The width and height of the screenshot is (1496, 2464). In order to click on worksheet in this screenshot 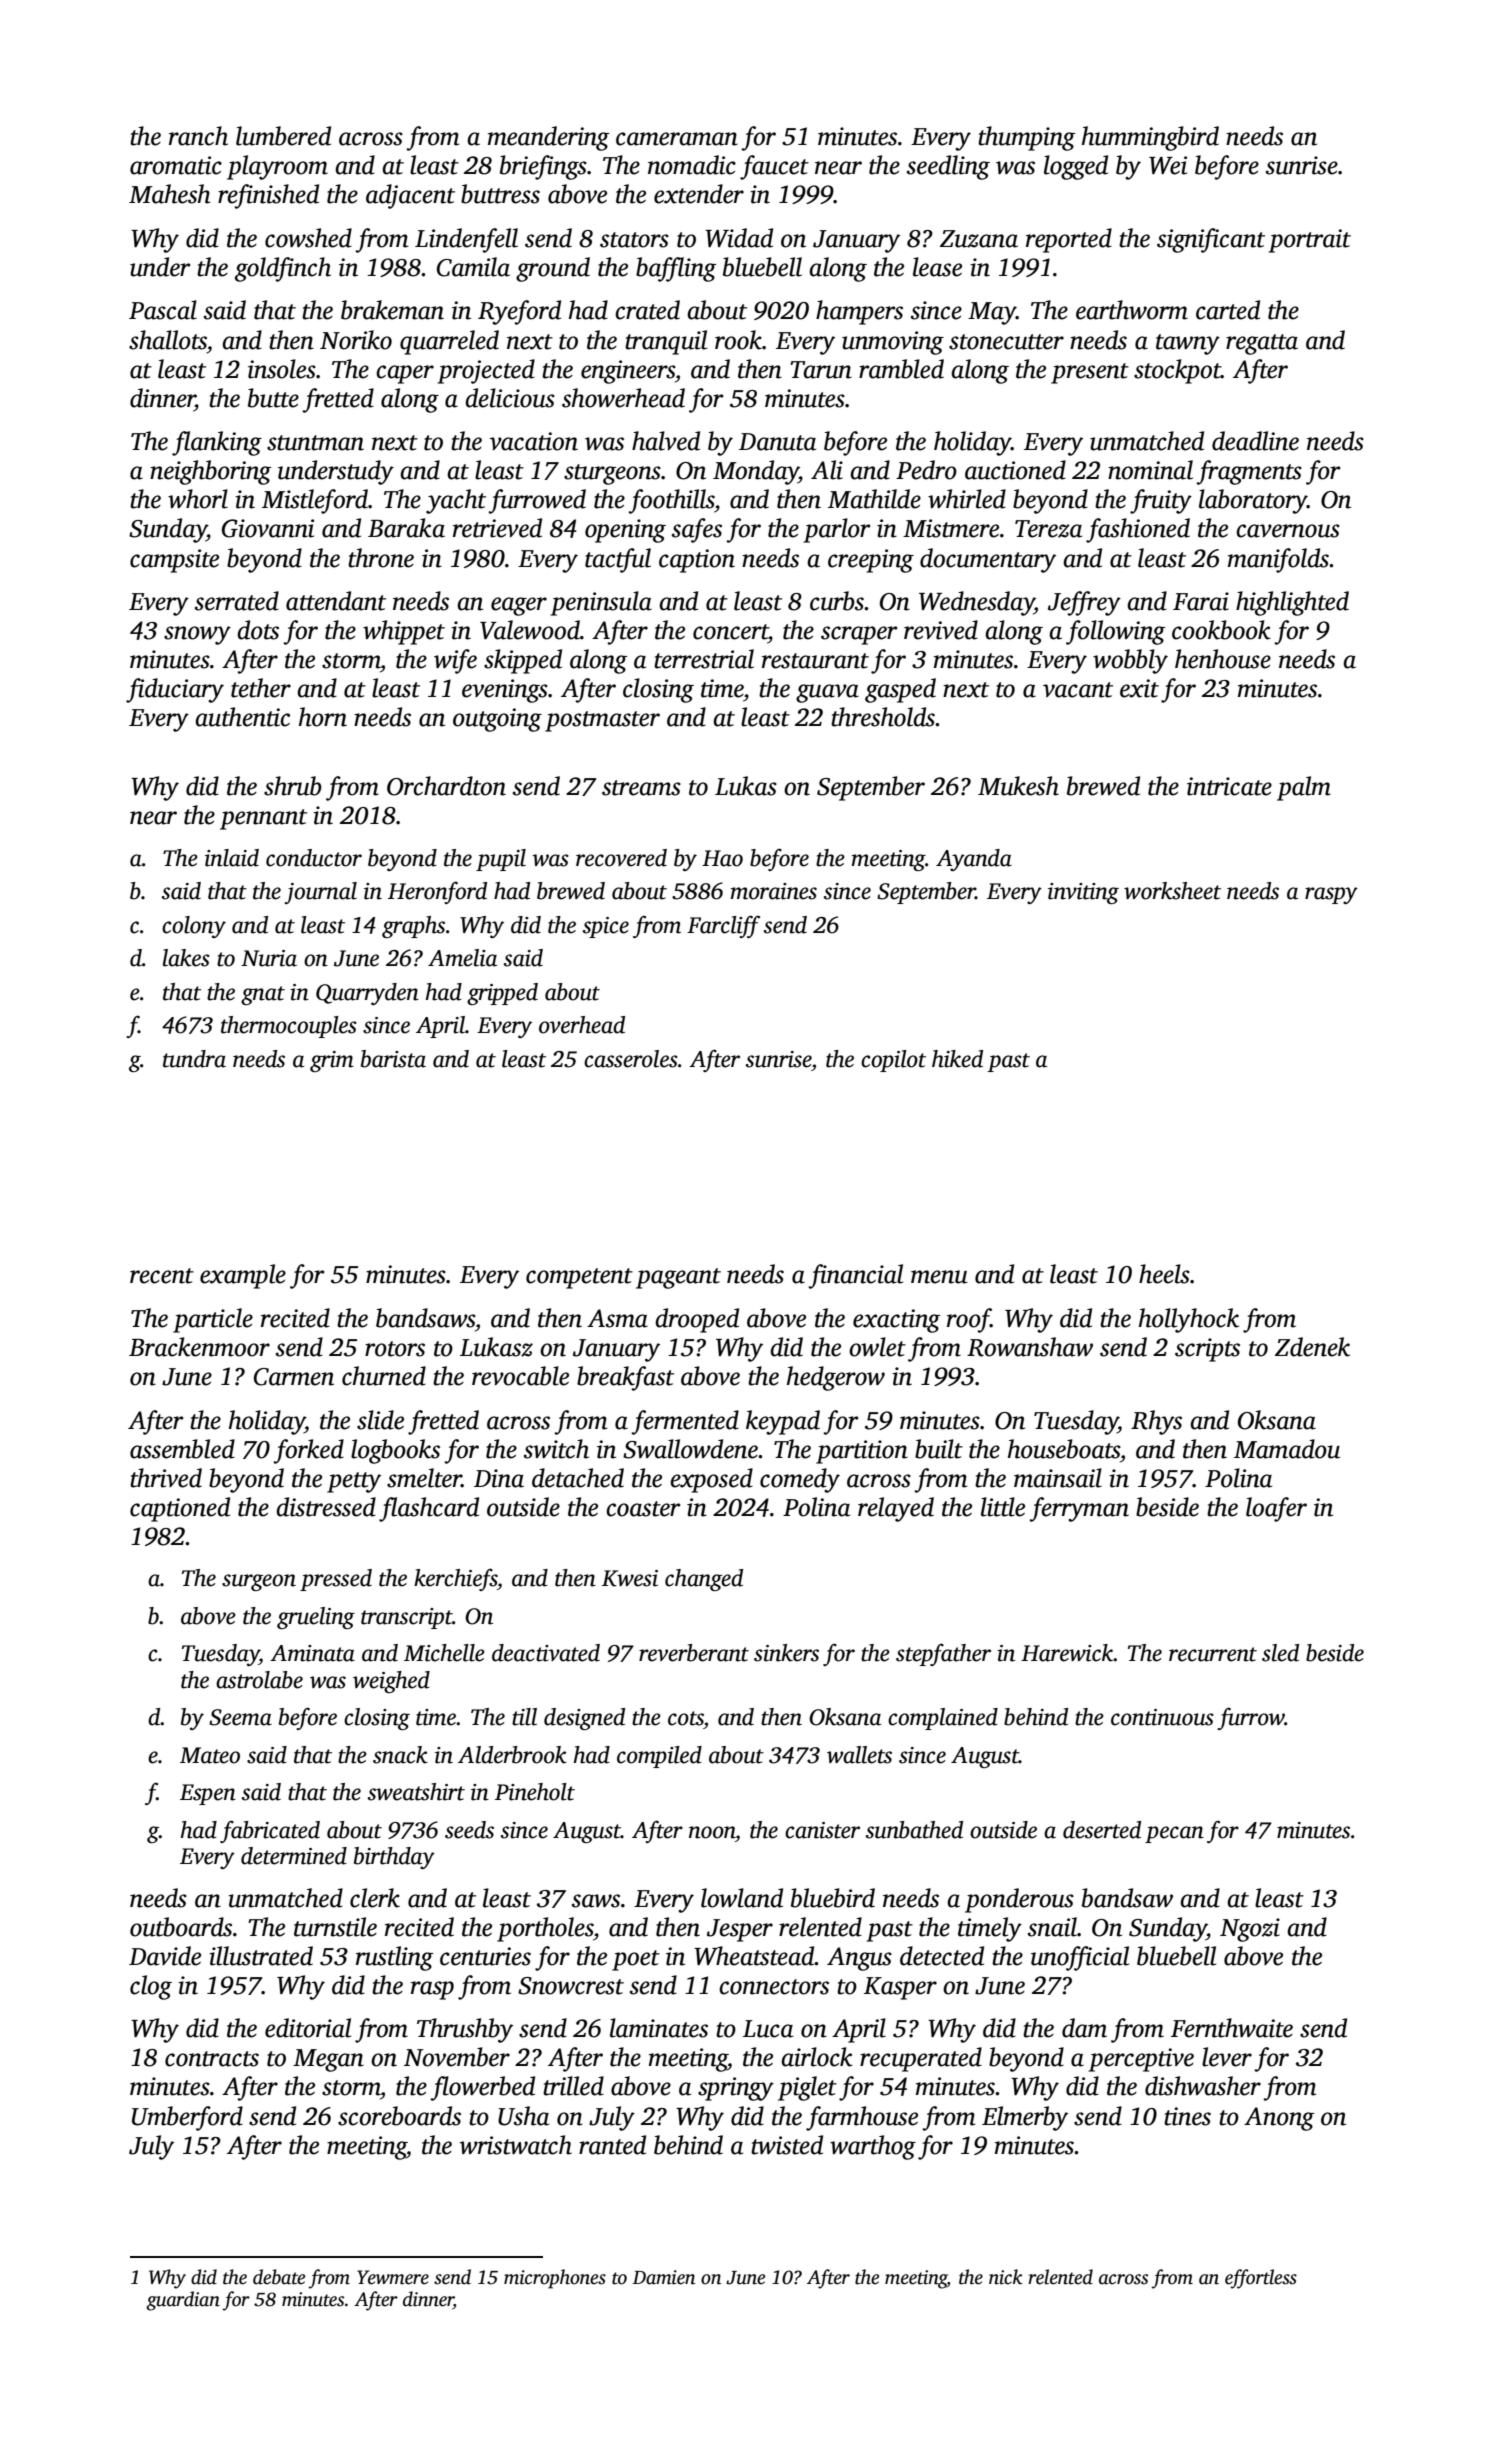, I will do `click(1172, 891)`.
